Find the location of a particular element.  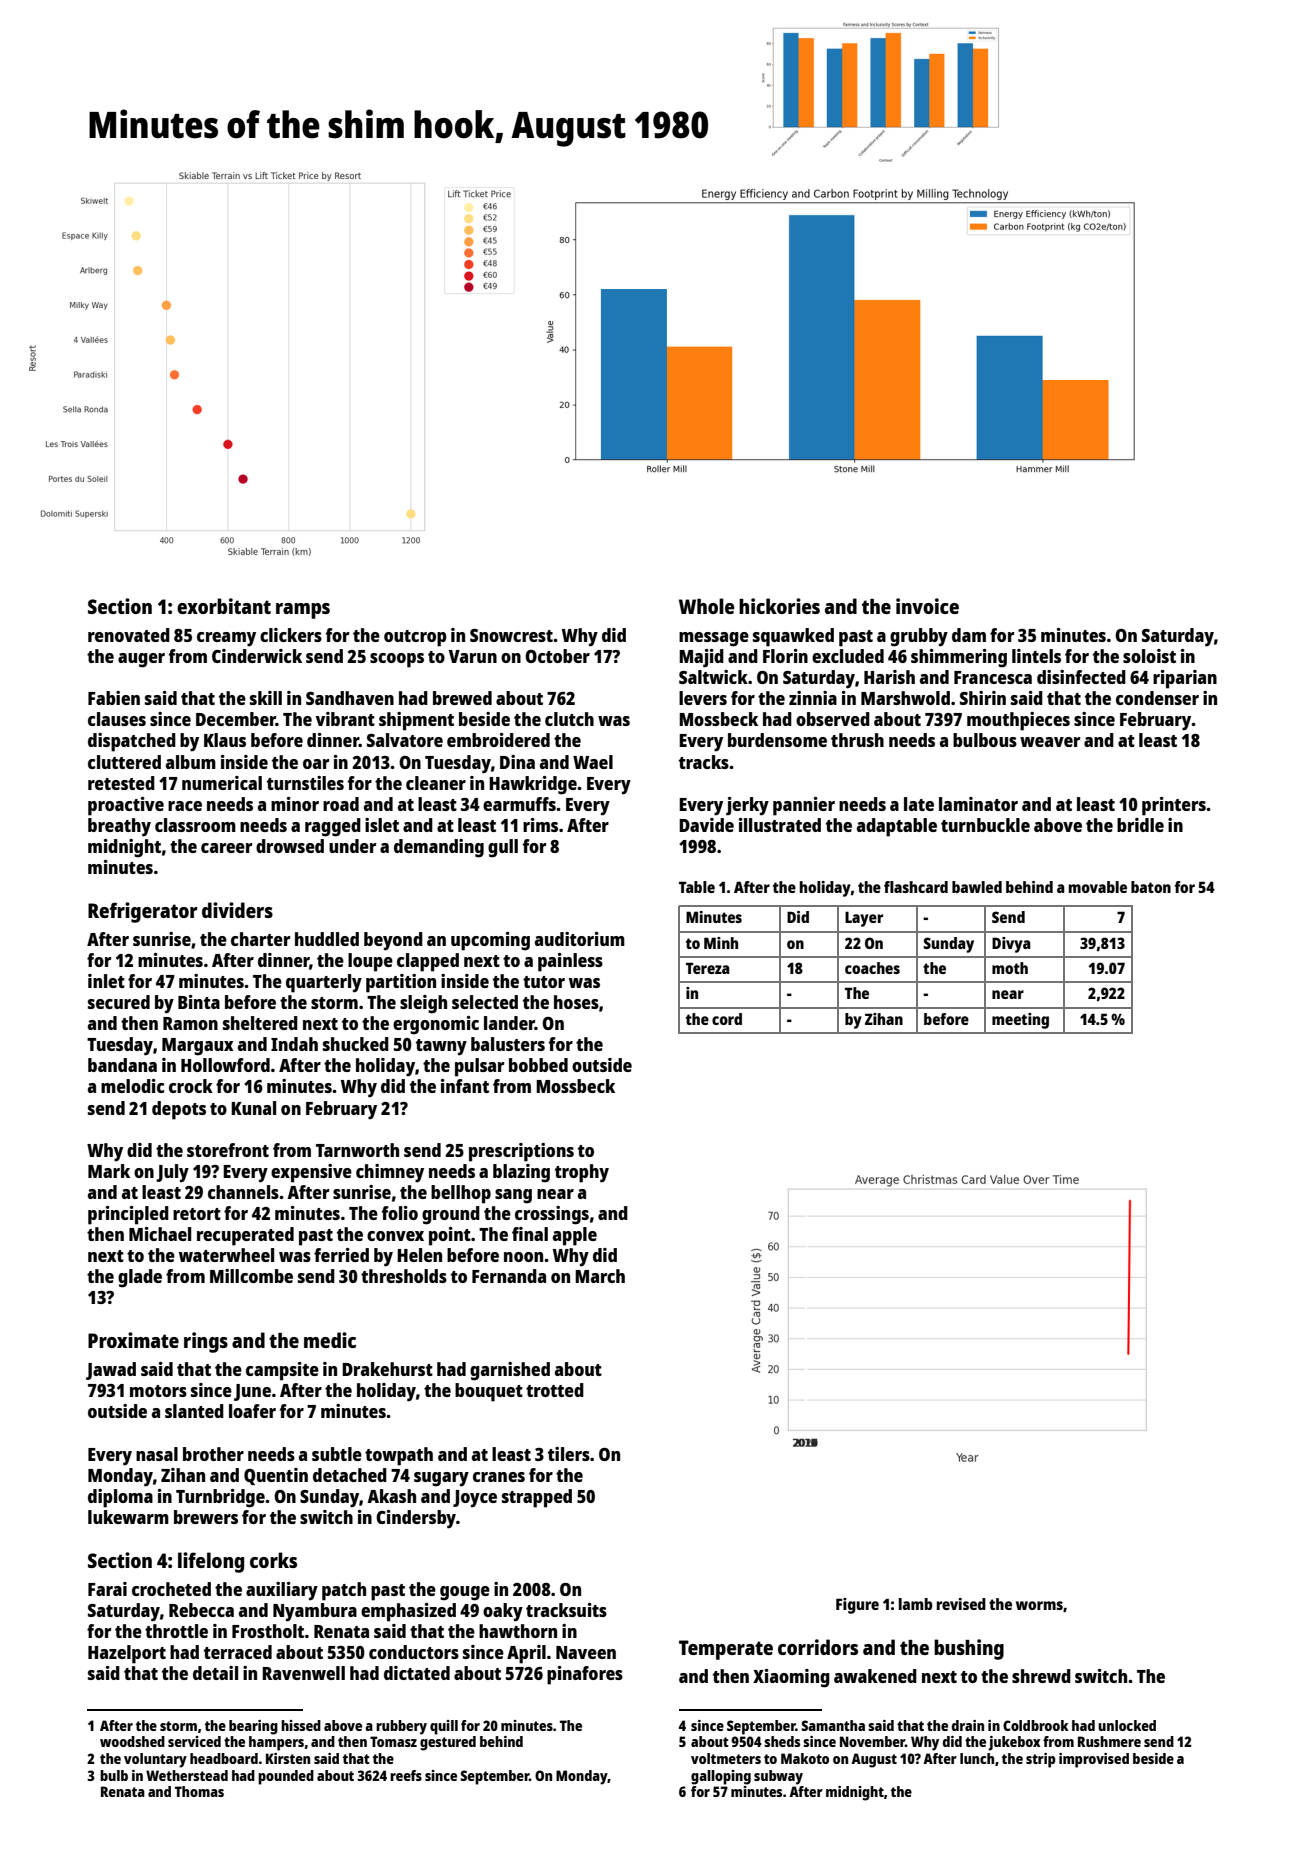

exorbitant is located at coordinates (224, 606).
